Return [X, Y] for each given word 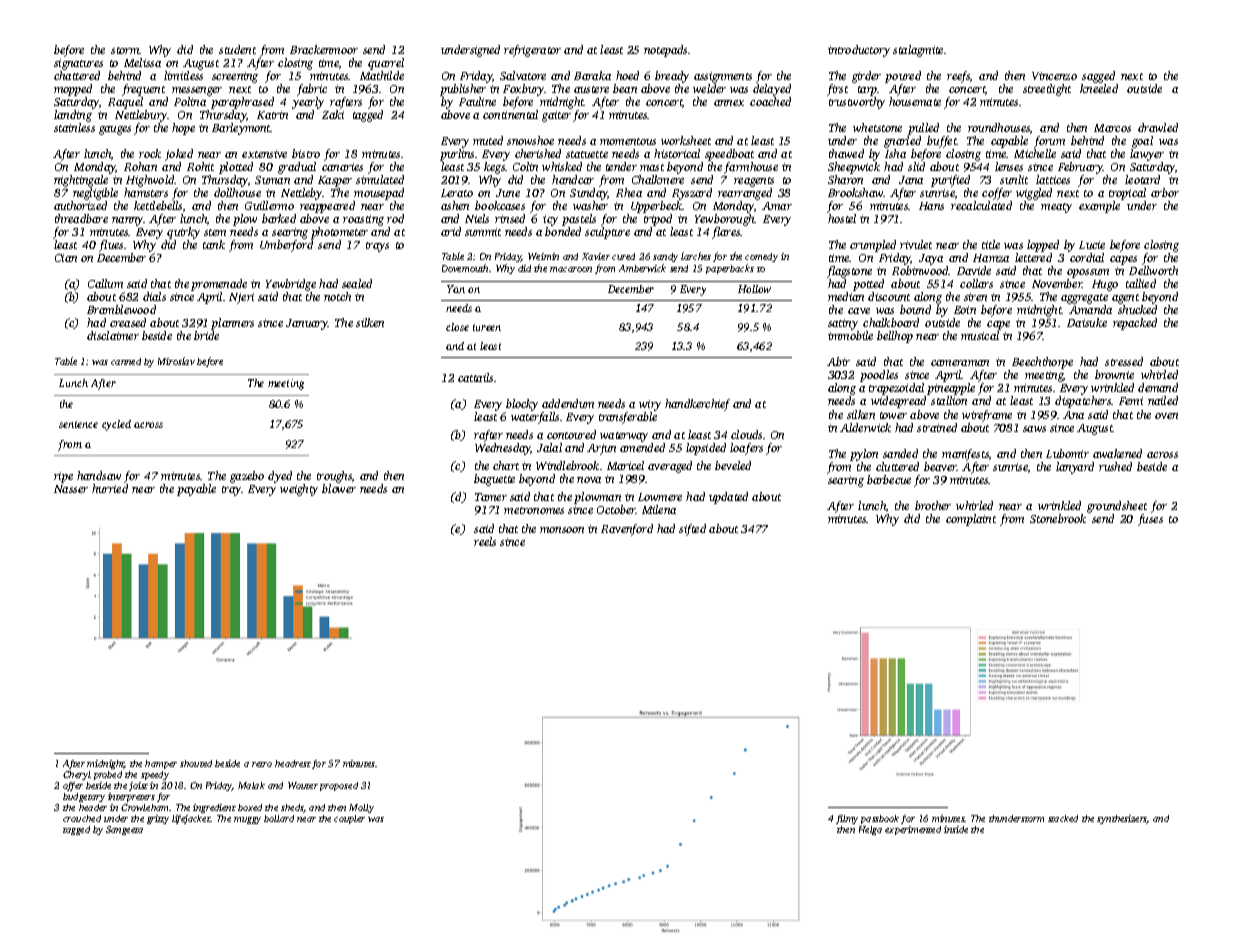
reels [485, 541]
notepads [665, 51]
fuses [1150, 520]
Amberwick [642, 268]
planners [232, 324]
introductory [859, 51]
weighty [299, 490]
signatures [78, 64]
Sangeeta [124, 830]
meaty [1056, 208]
